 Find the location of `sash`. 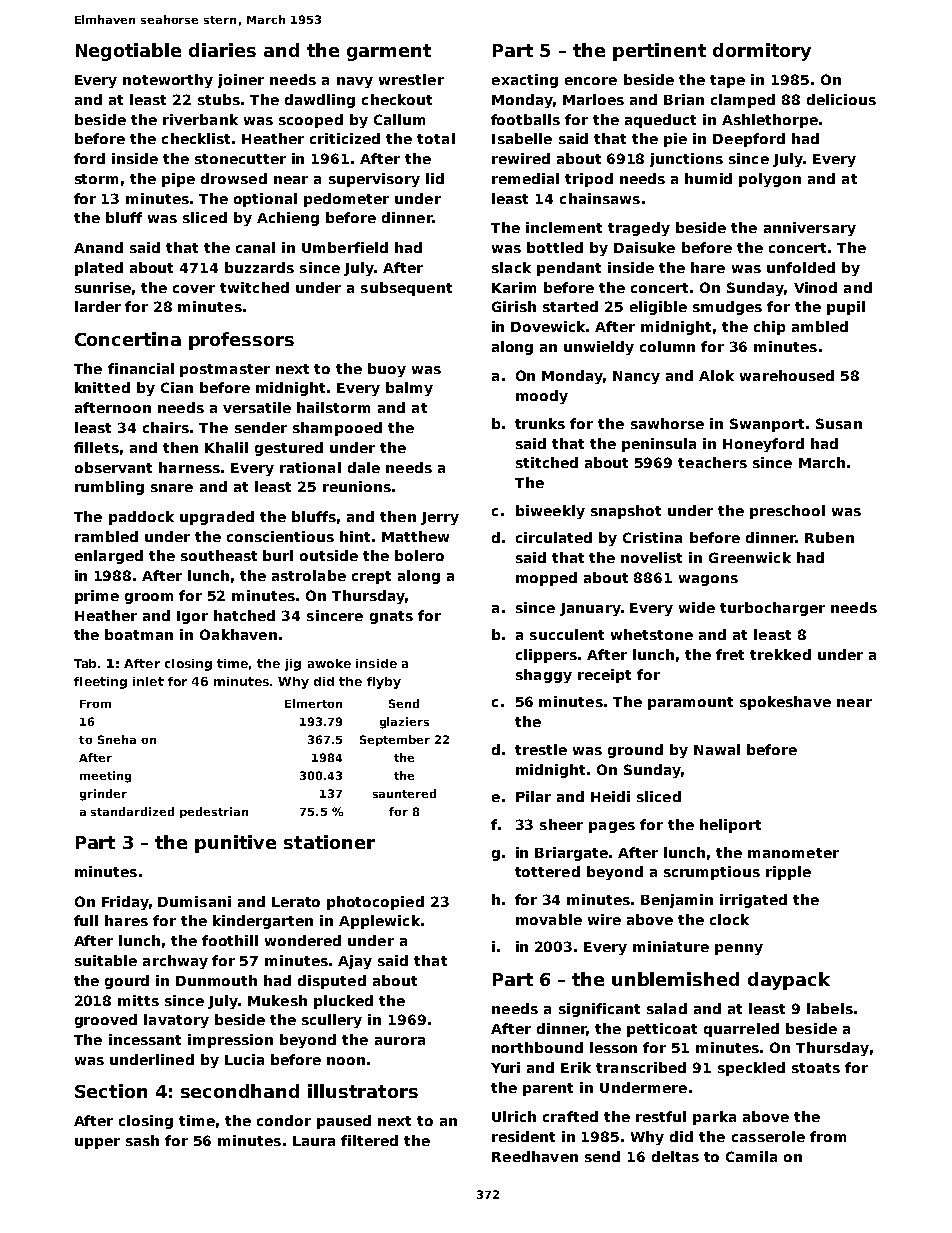

sash is located at coordinates (142, 1140).
